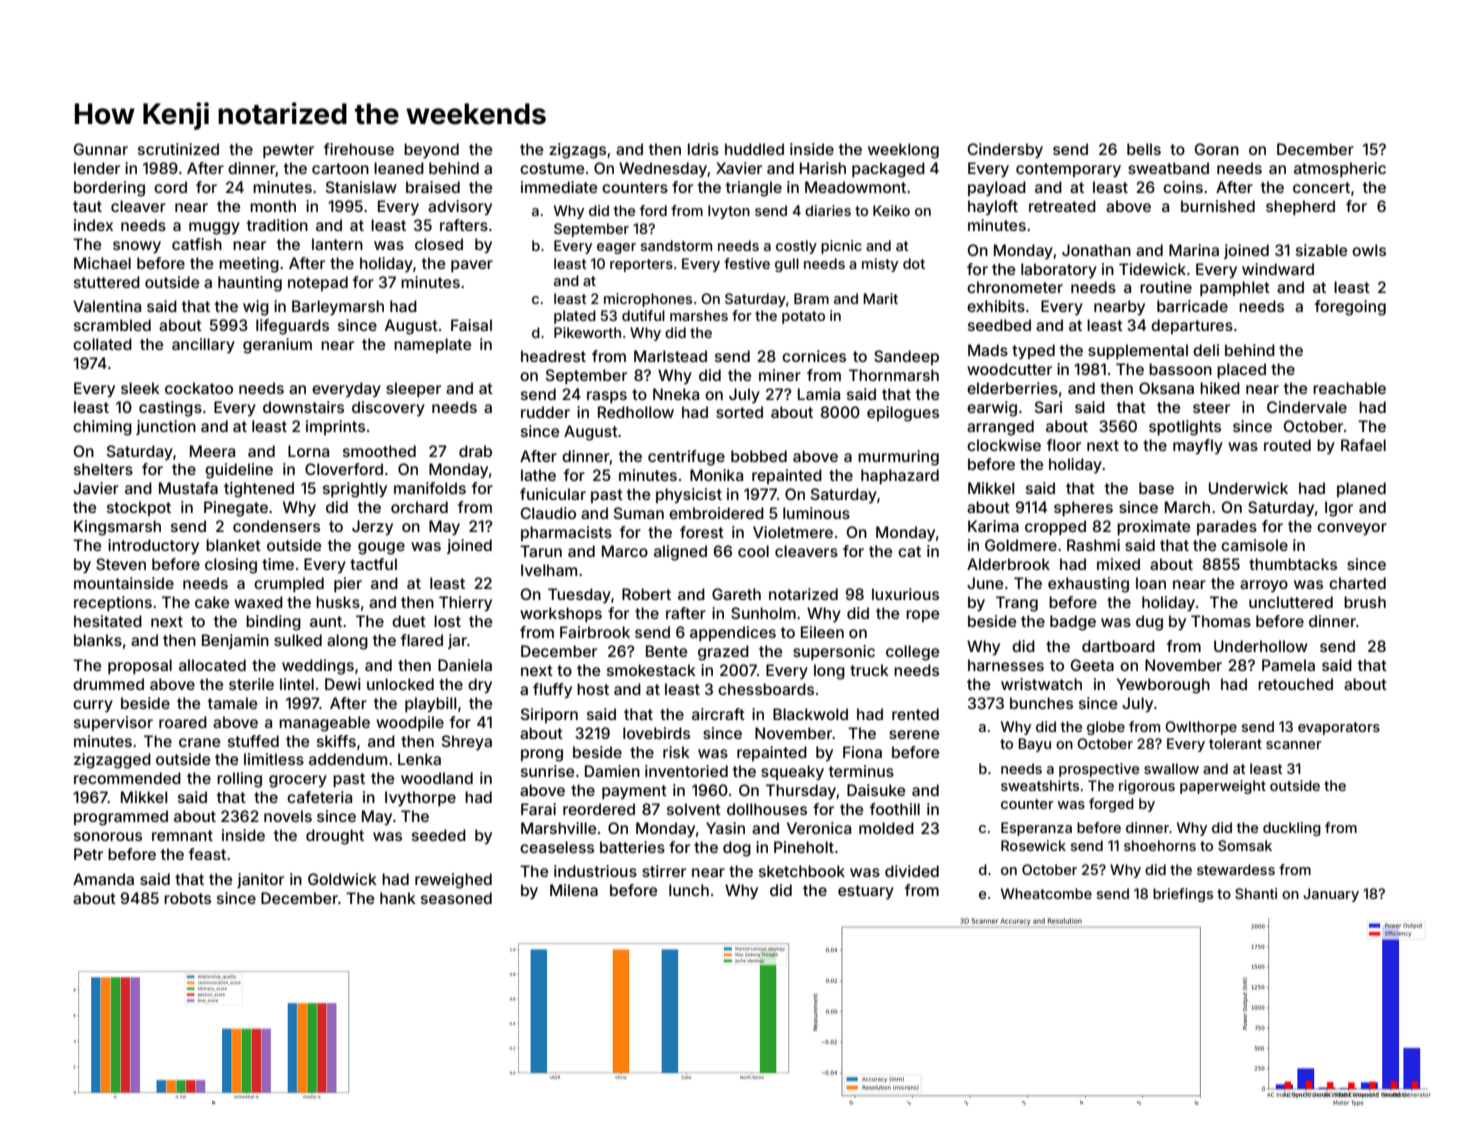  Describe the element at coordinates (292, 327) in the screenshot. I see `lifeguards` at that location.
